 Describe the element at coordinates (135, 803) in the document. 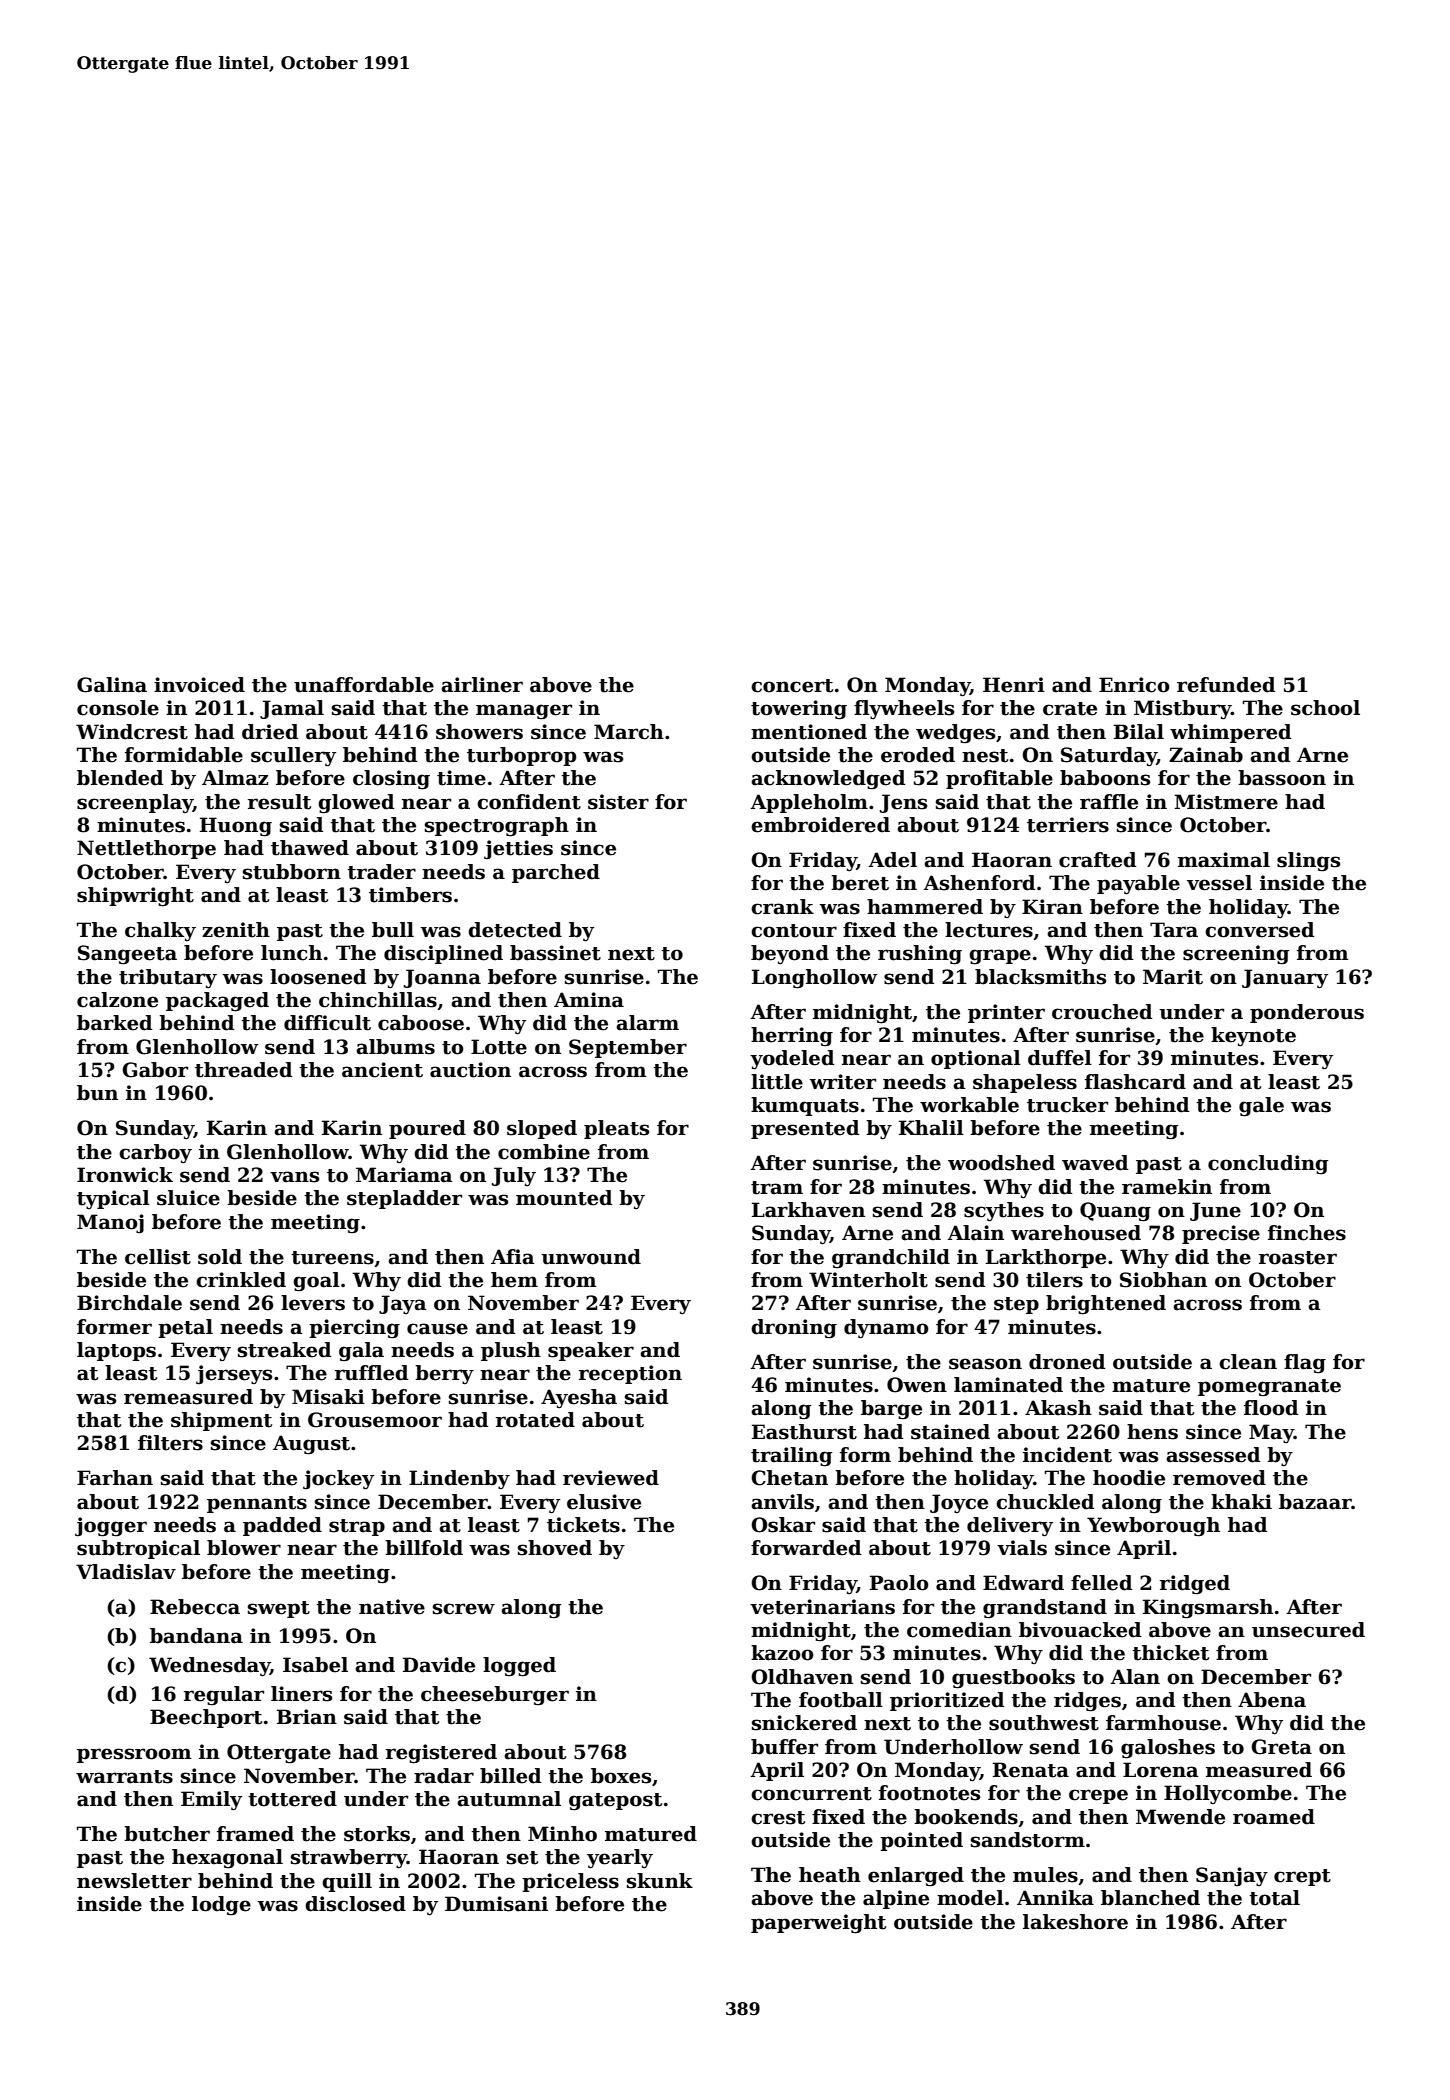

I see `screenplay` at that location.
